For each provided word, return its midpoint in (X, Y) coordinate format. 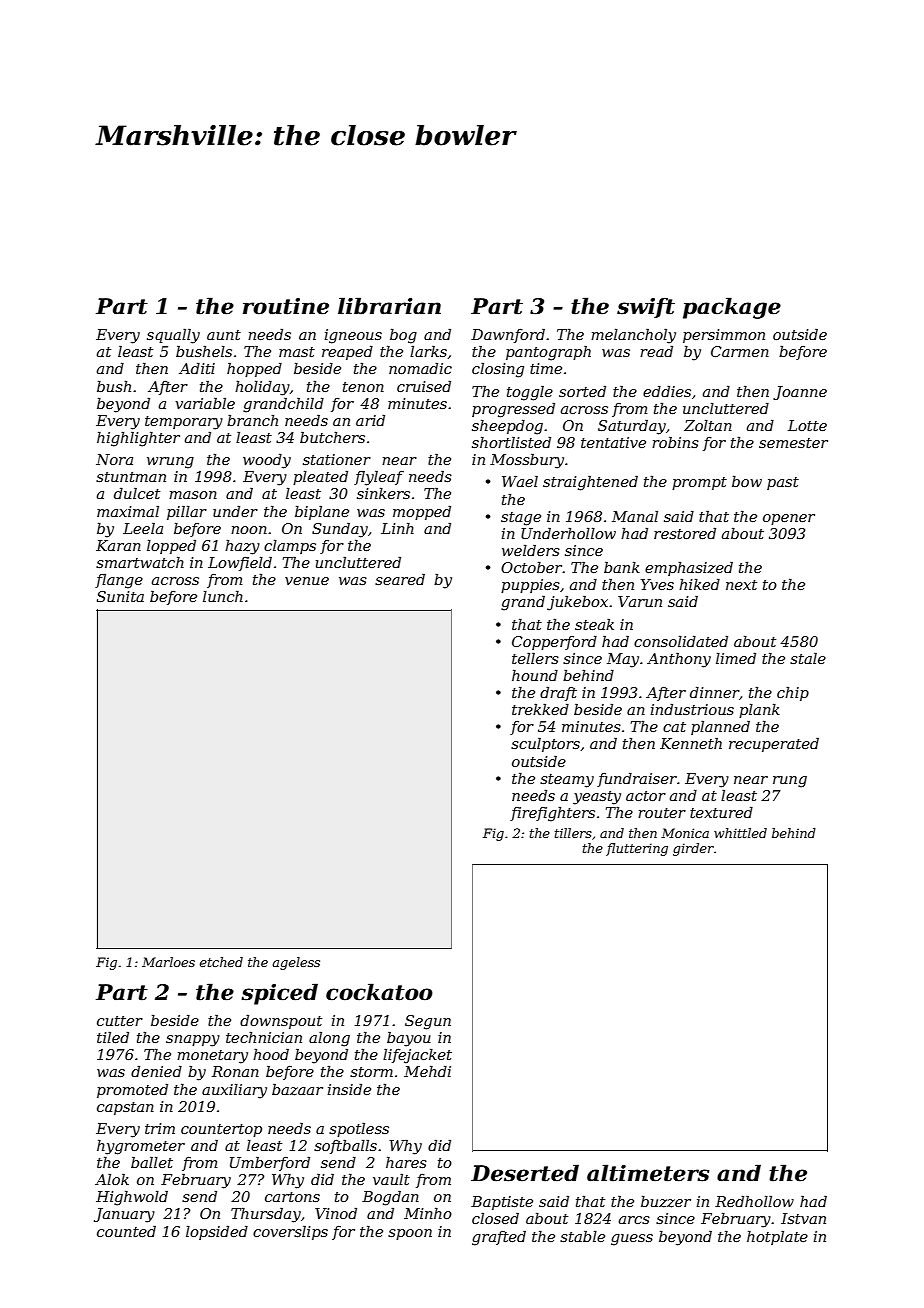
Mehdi (427, 1071)
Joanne (800, 393)
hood (271, 1054)
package (732, 308)
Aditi (197, 368)
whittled (740, 833)
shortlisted (511, 442)
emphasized (689, 568)
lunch (223, 596)
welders (531, 550)
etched (221, 962)
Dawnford (508, 335)
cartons (292, 1197)
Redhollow (754, 1201)
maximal (128, 511)
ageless (296, 963)
